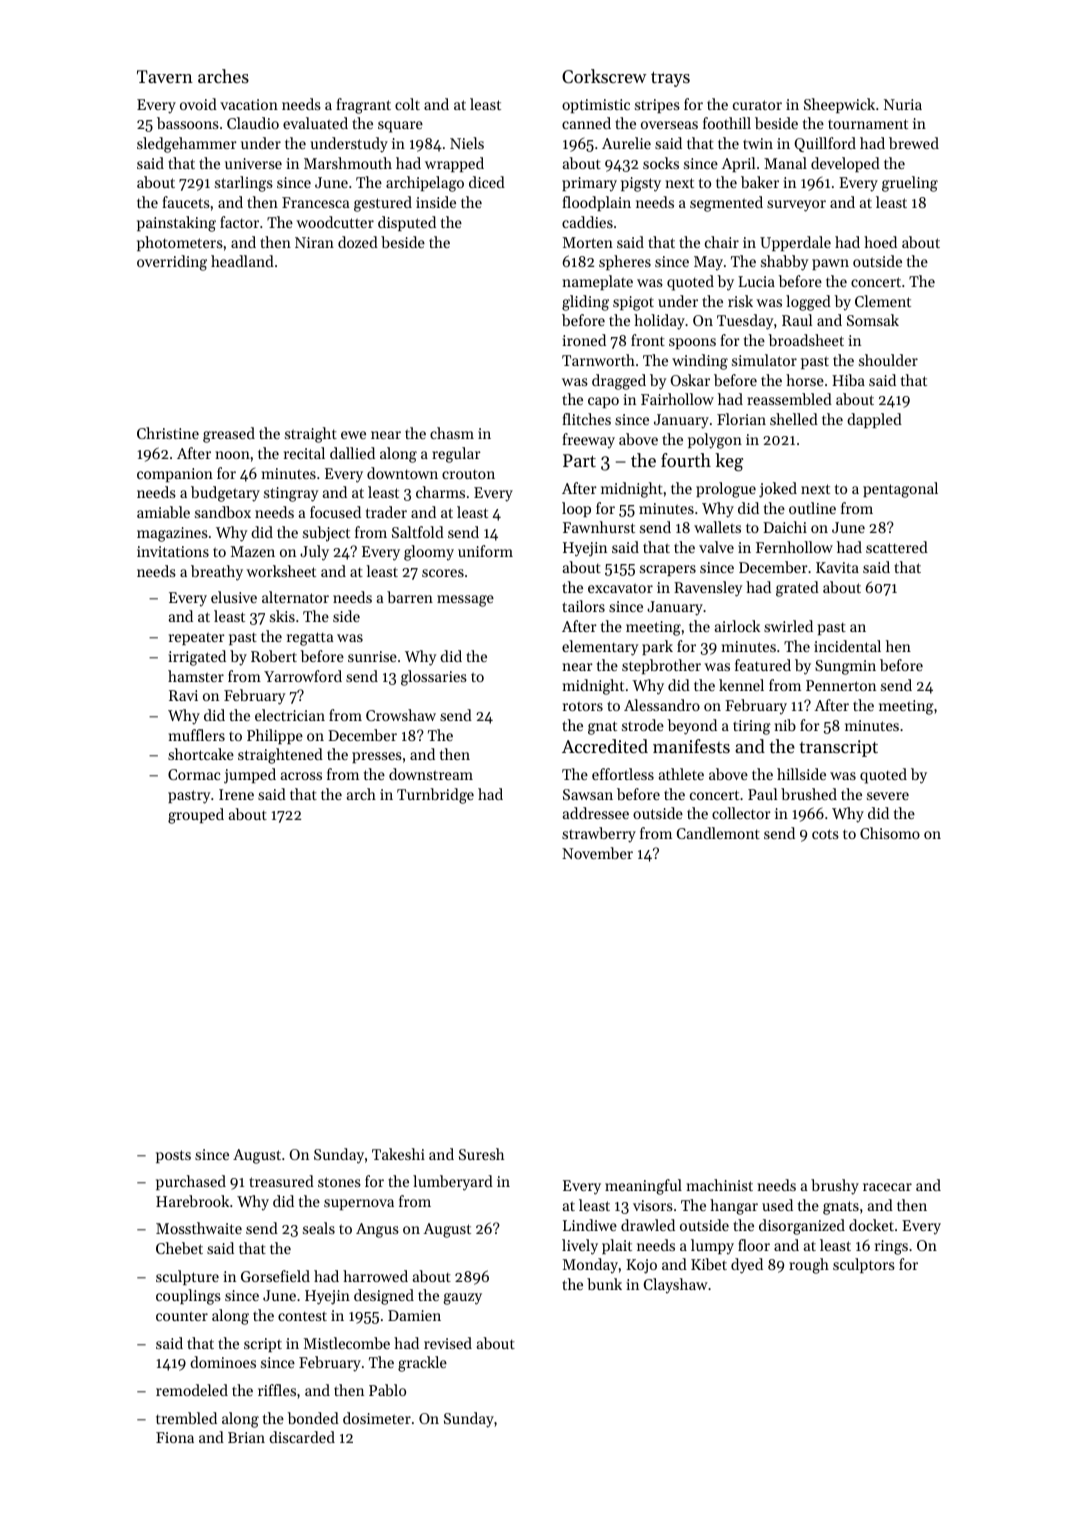  Describe the element at coordinates (407, 104) in the document. I see `colt` at that location.
